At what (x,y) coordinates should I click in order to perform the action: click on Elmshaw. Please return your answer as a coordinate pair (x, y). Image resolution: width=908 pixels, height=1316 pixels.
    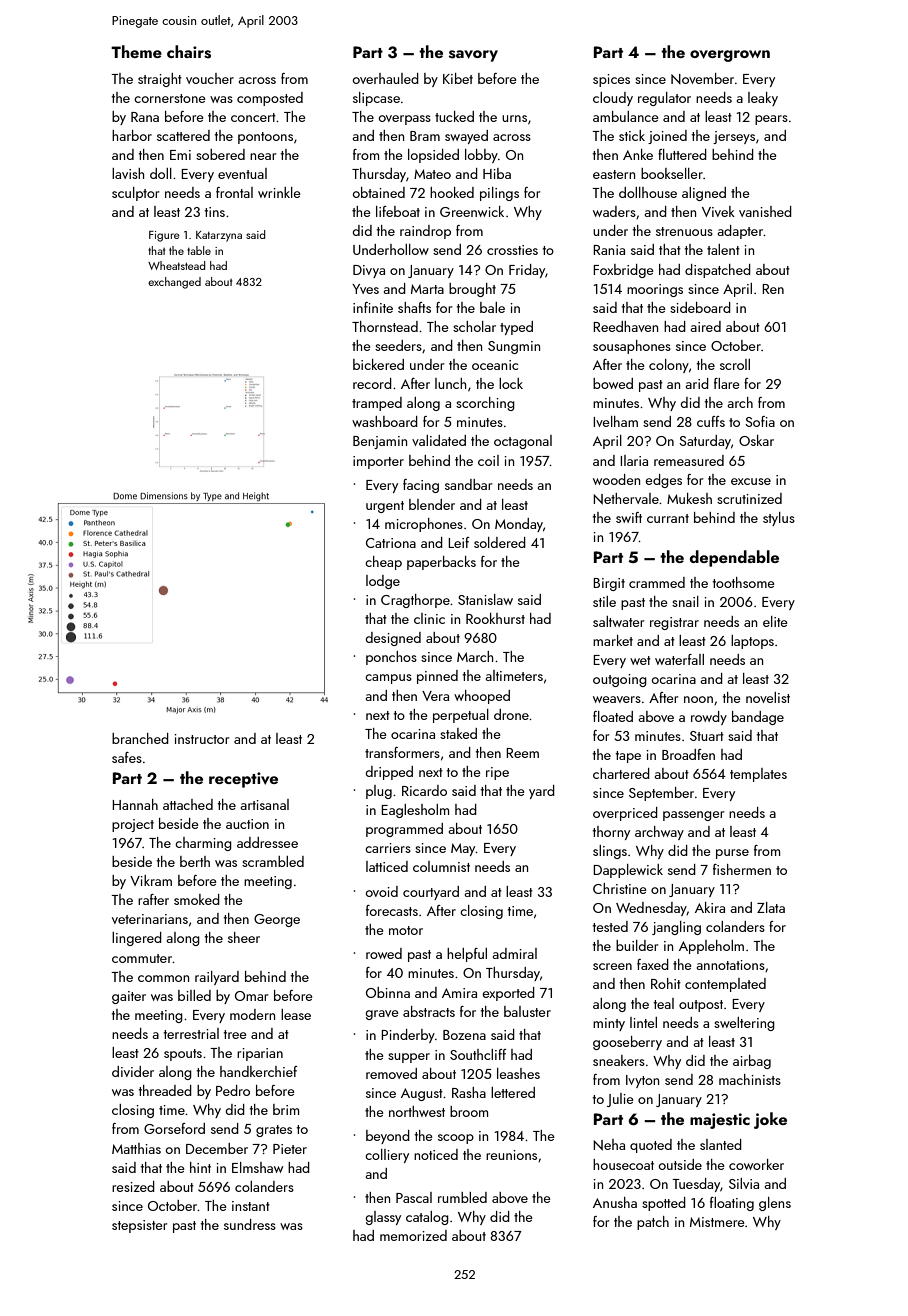
    Looking at the image, I should click on (257, 1167).
